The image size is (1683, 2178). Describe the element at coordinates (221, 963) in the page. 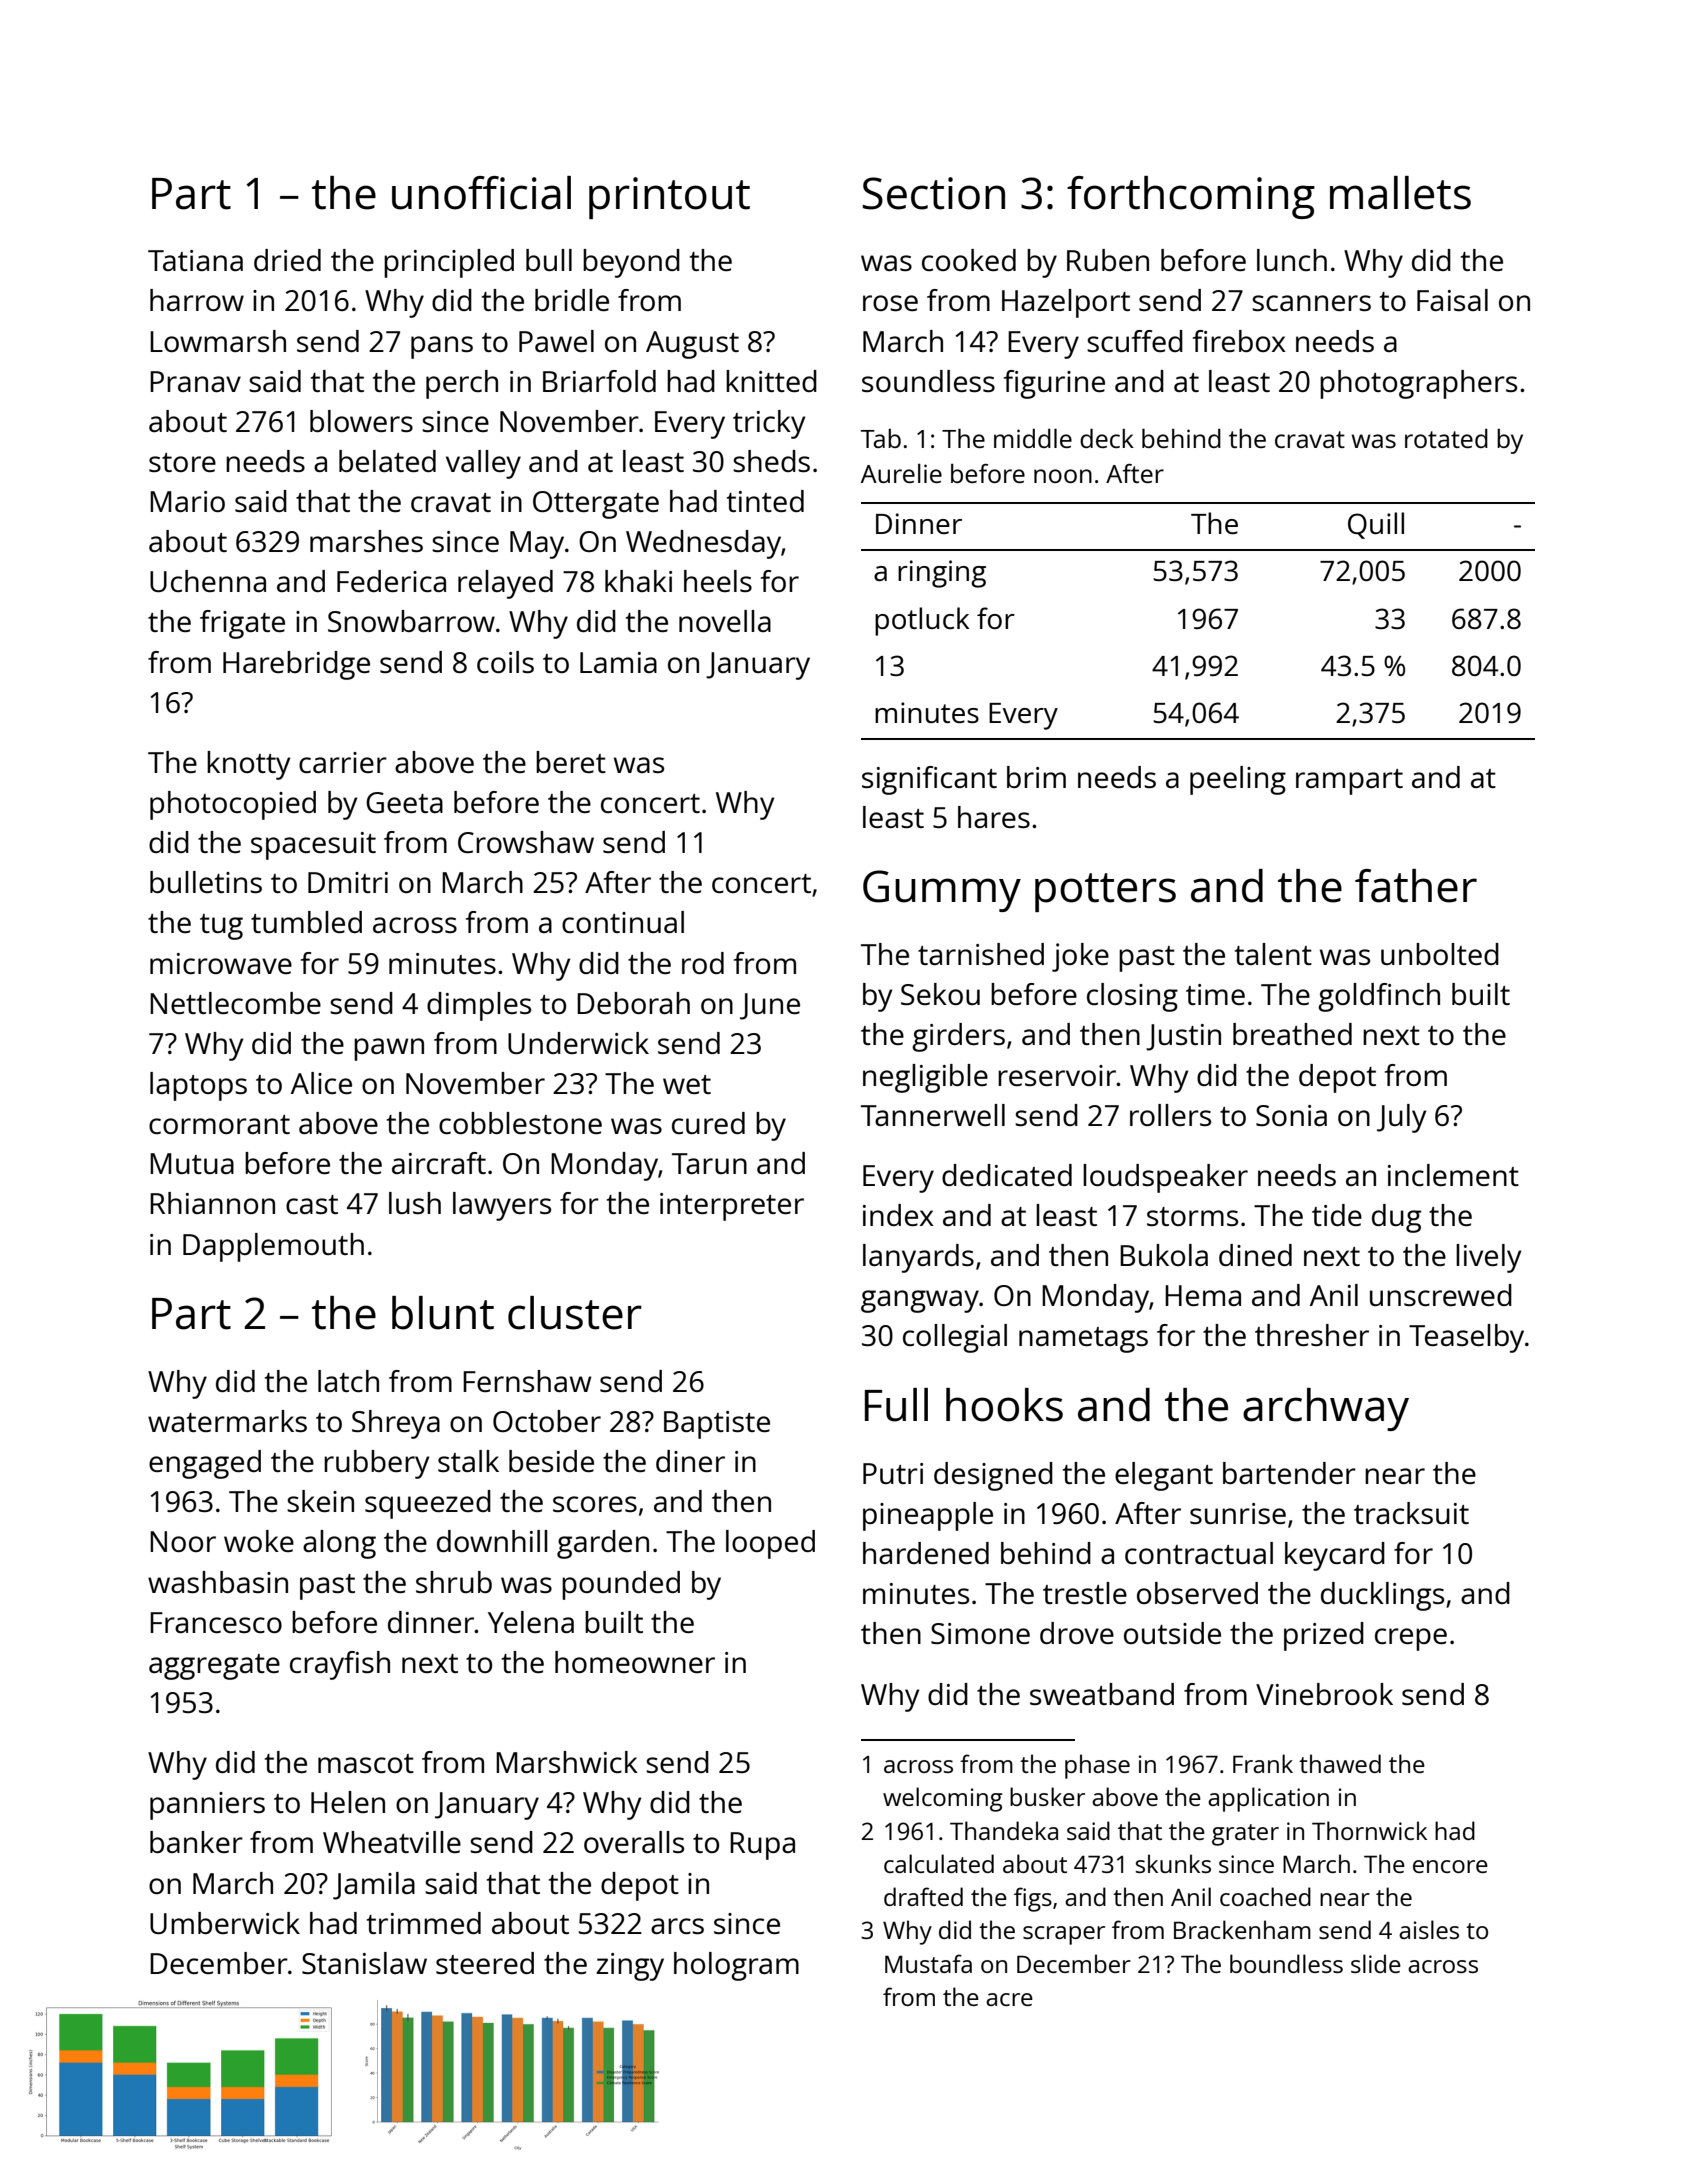

I see `microwave` at that location.
